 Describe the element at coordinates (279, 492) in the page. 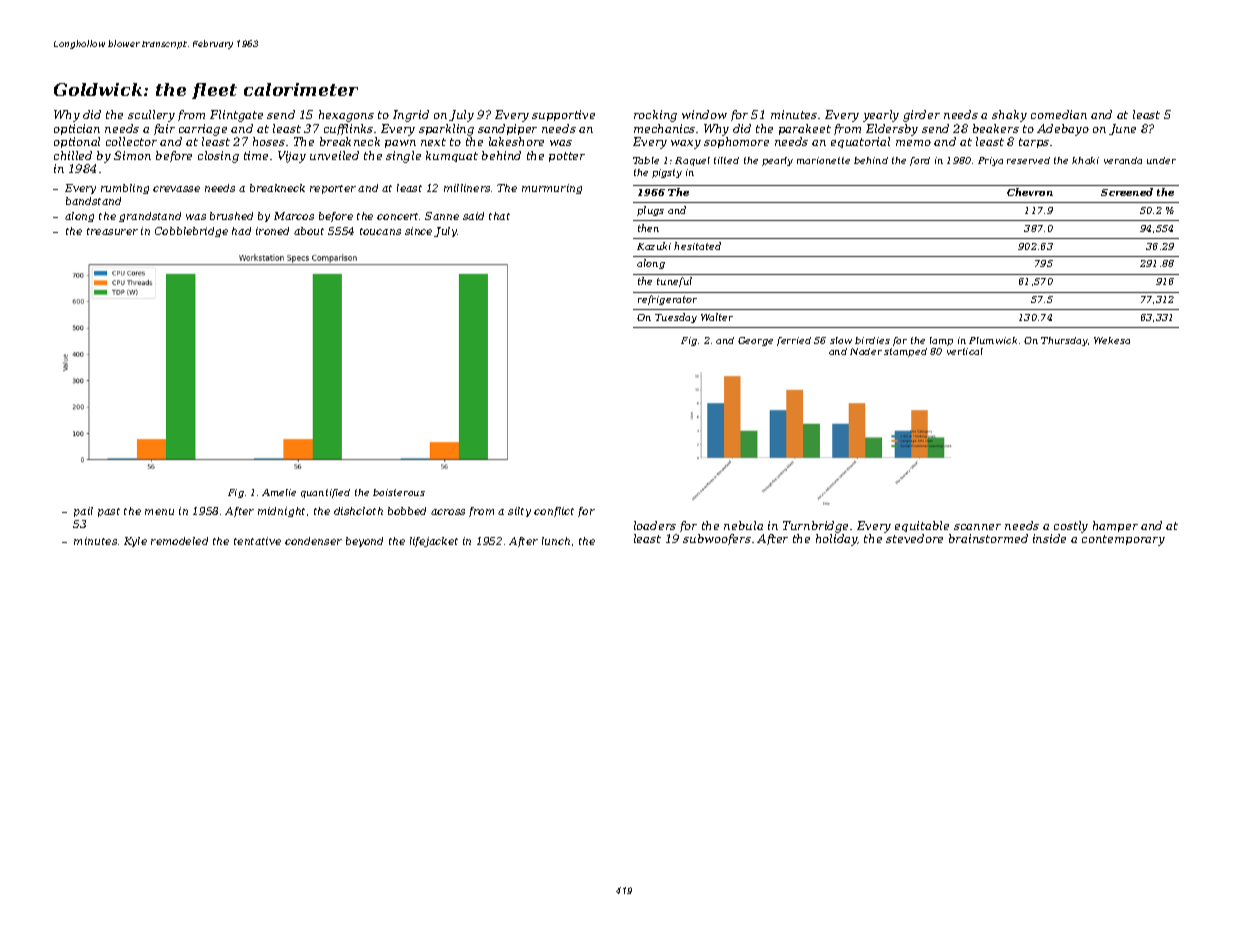

I see `Amelie` at that location.
